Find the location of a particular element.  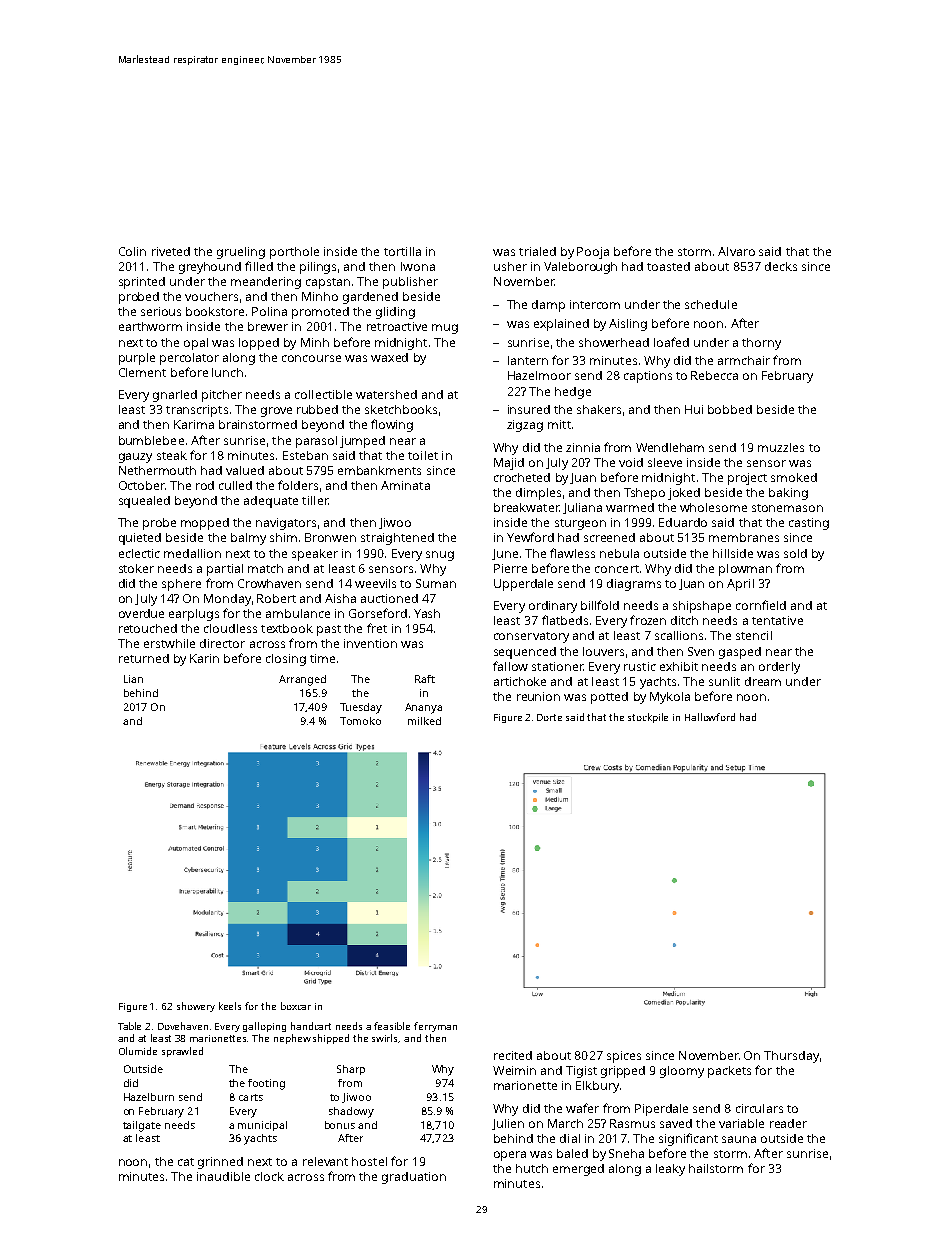

Ananya is located at coordinates (423, 708).
